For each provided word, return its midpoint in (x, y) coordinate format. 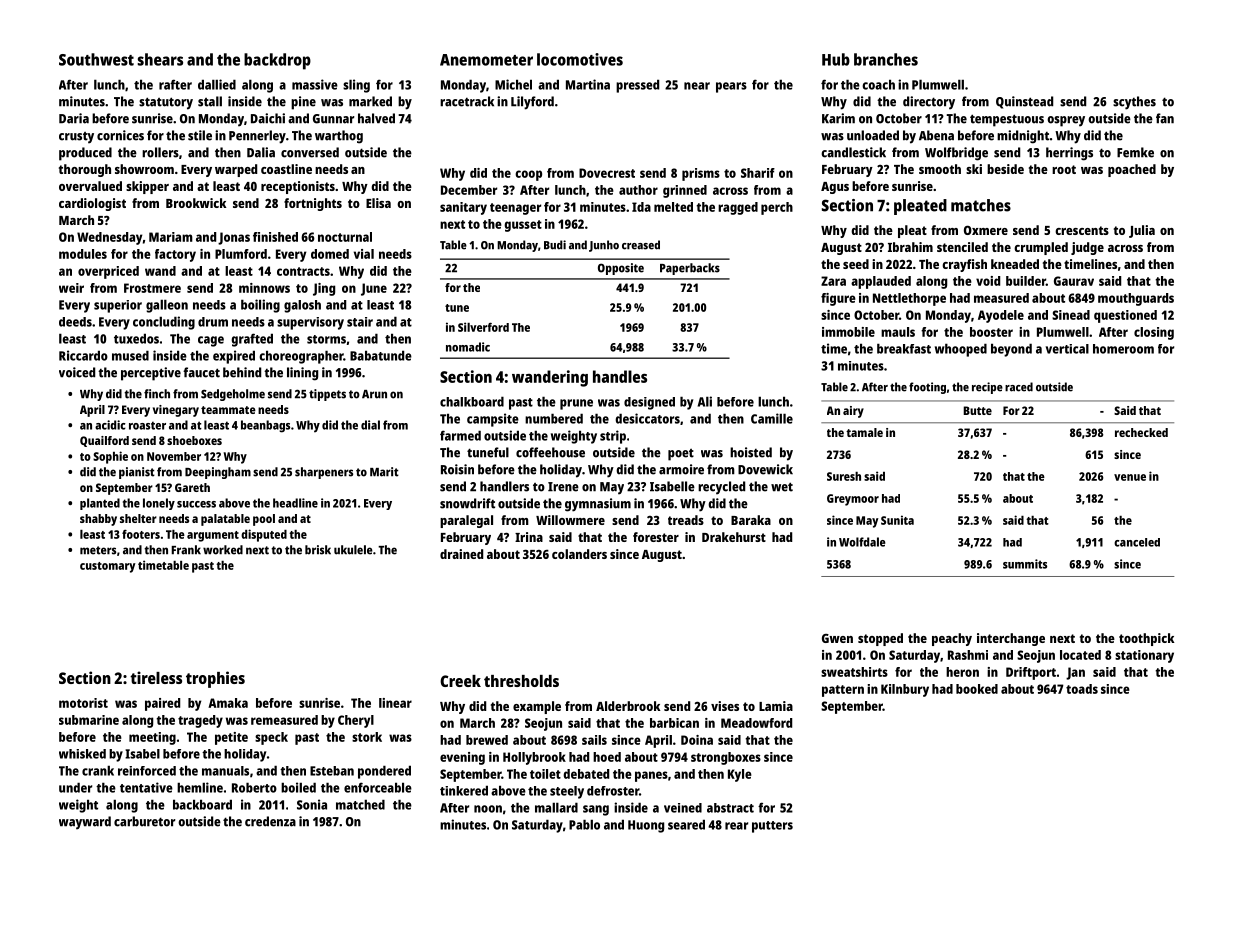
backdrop (277, 61)
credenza (270, 821)
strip (613, 437)
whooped (961, 350)
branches (886, 59)
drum (213, 322)
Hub (836, 59)
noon (488, 809)
